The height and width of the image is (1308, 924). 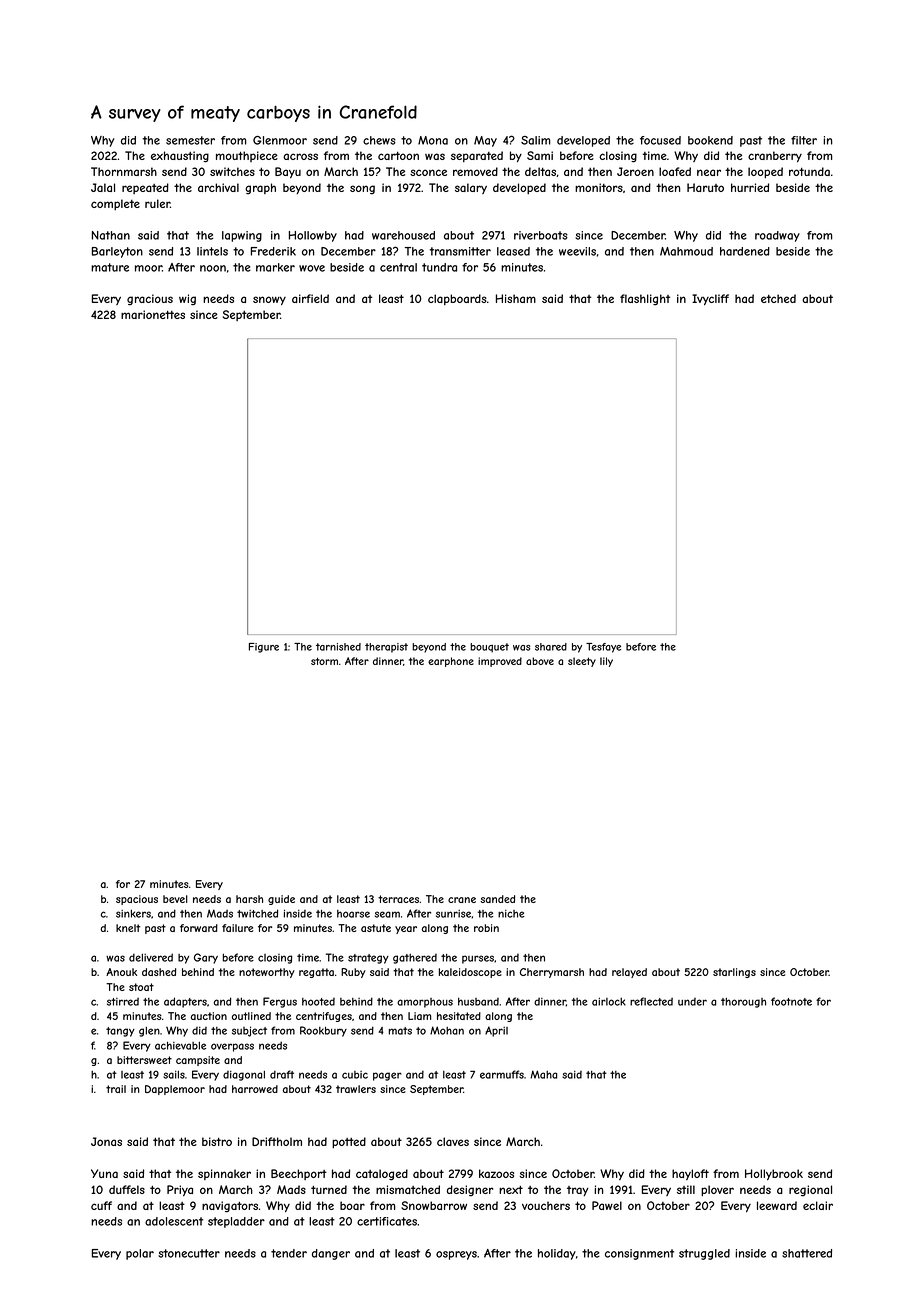 What do you see at coordinates (264, 648) in the image?
I see `Figure` at bounding box center [264, 648].
